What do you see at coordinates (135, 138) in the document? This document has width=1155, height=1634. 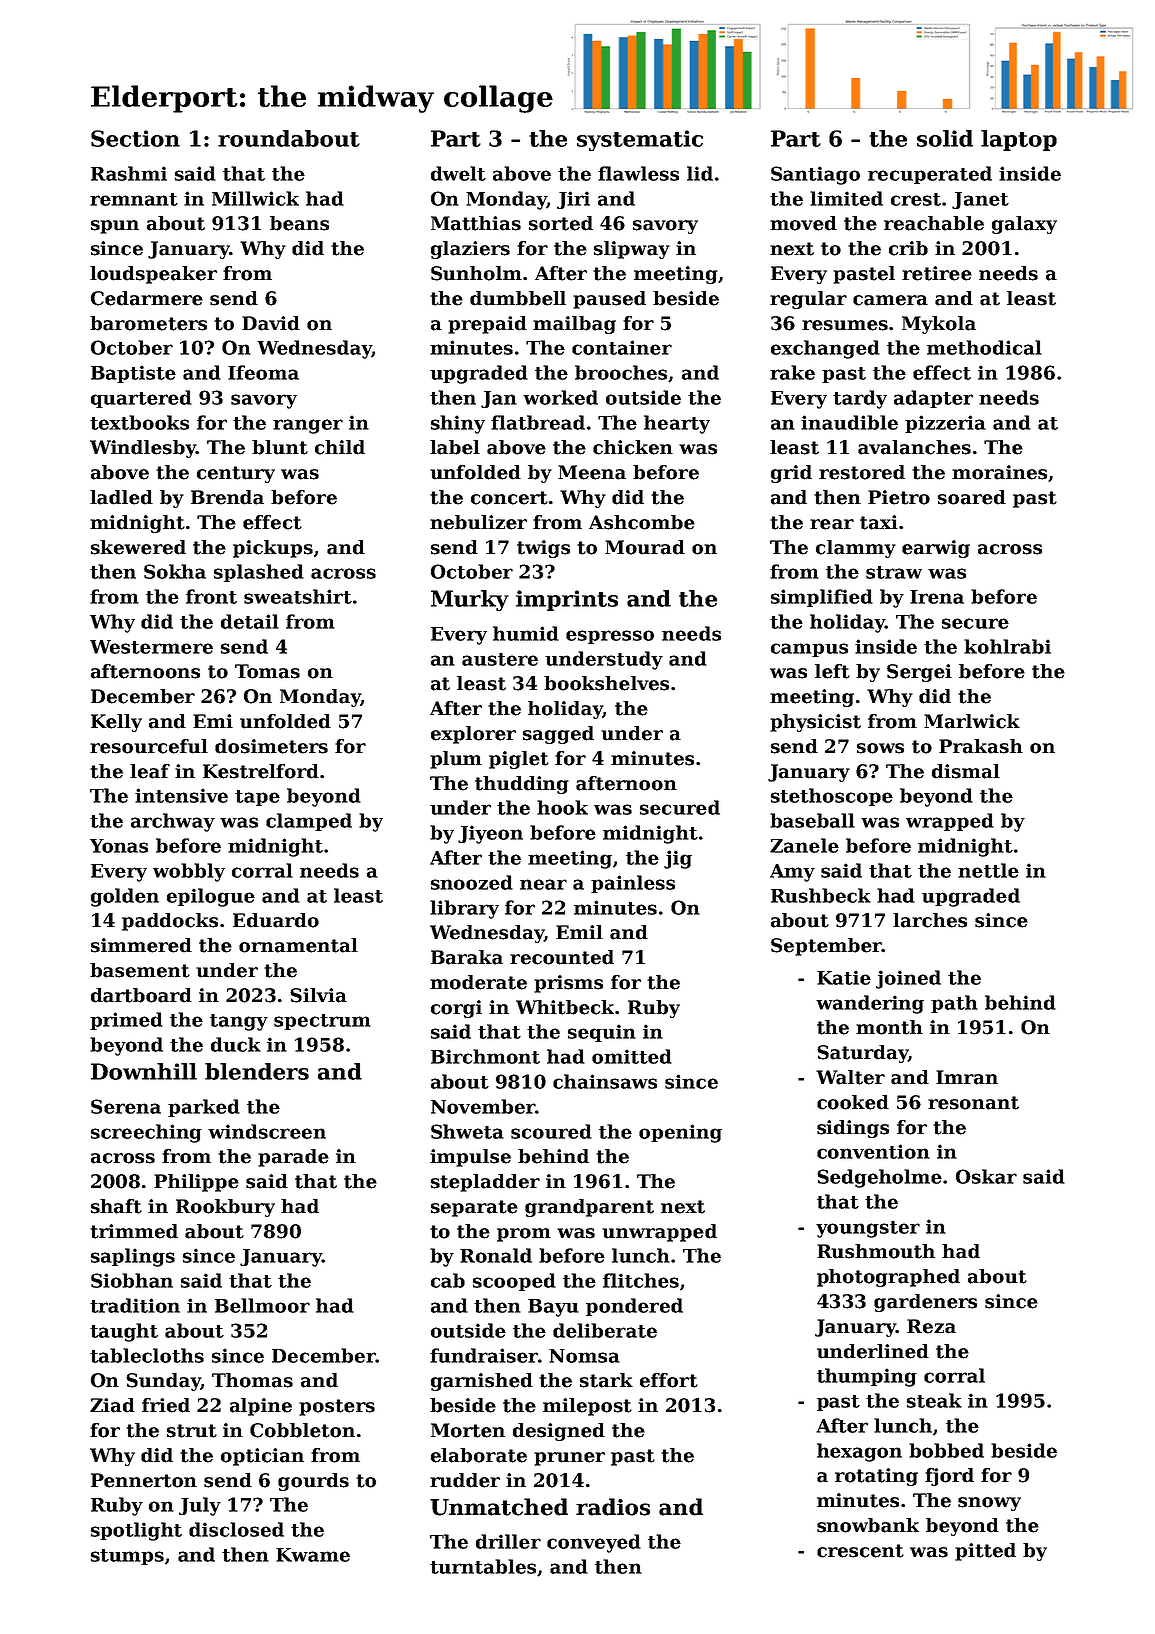 I see `Section` at bounding box center [135, 138].
